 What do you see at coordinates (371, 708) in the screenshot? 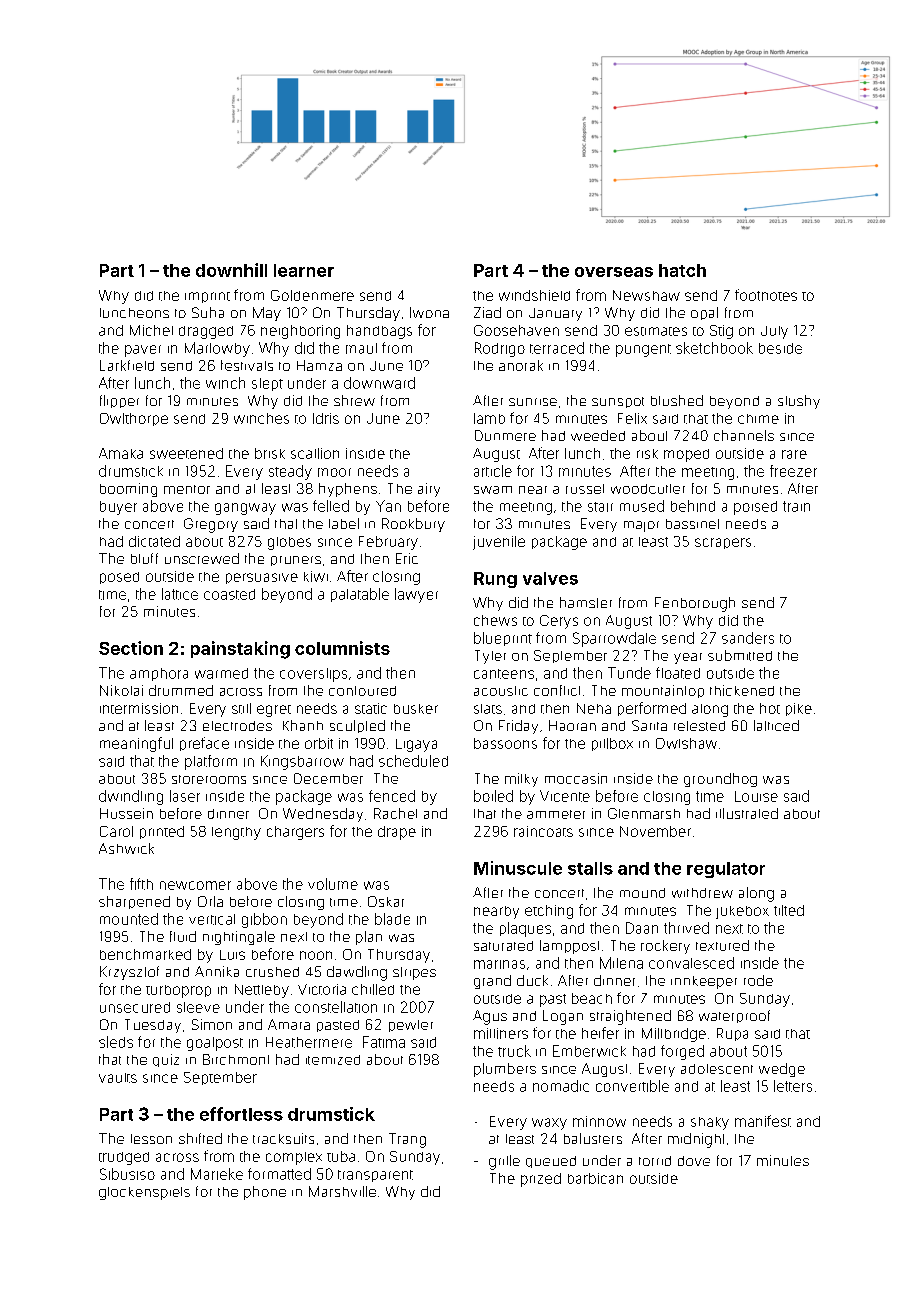
I see `static` at bounding box center [371, 708].
